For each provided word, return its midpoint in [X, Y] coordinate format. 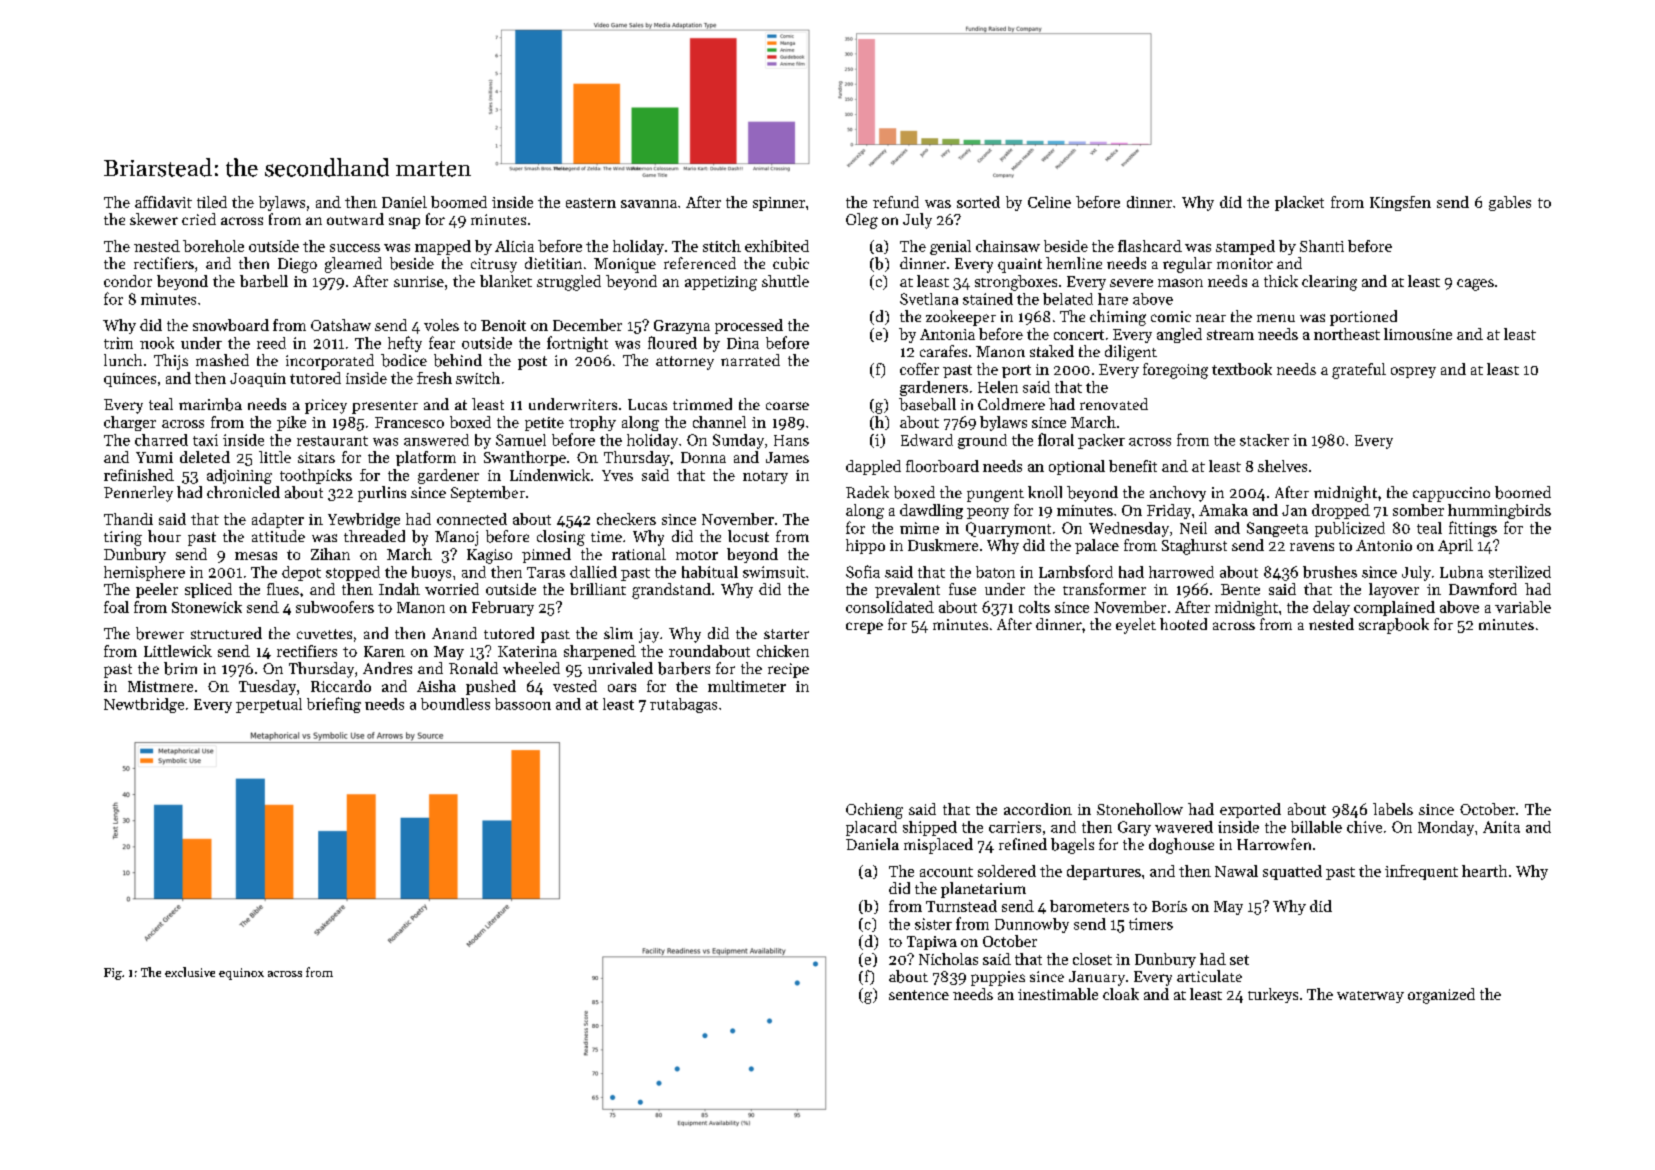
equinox [241, 974]
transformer [1104, 589]
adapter [278, 520]
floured [672, 342]
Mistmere [160, 686]
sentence [919, 995]
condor [128, 281]
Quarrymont [1008, 529]
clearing [1329, 283]
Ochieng [874, 811]
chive [1364, 827]
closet [1092, 959]
